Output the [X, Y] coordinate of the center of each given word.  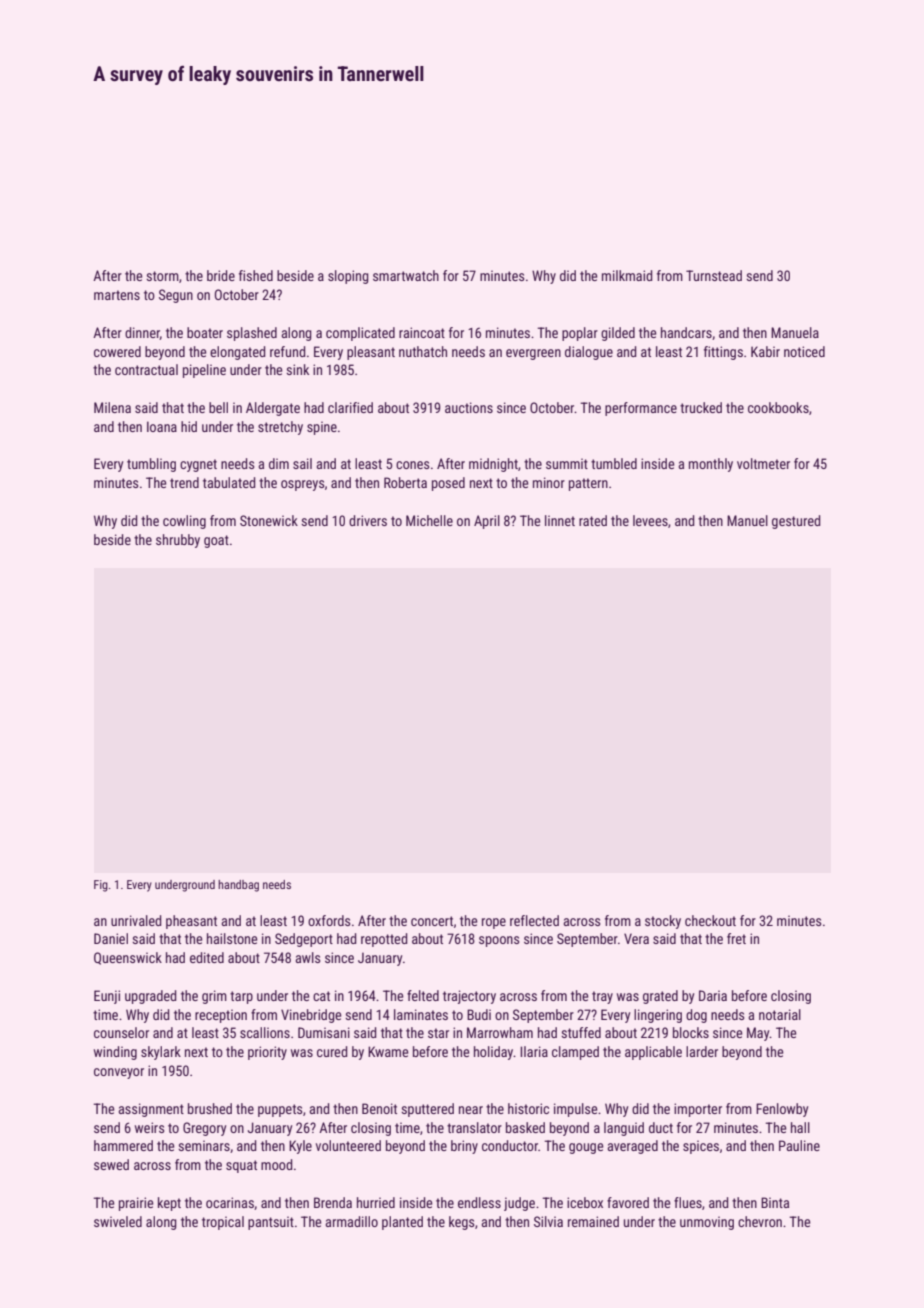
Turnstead [714, 275]
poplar [580, 334]
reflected [534, 920]
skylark [161, 1053]
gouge [586, 1148]
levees [650, 520]
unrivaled [136, 920]
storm [162, 276]
